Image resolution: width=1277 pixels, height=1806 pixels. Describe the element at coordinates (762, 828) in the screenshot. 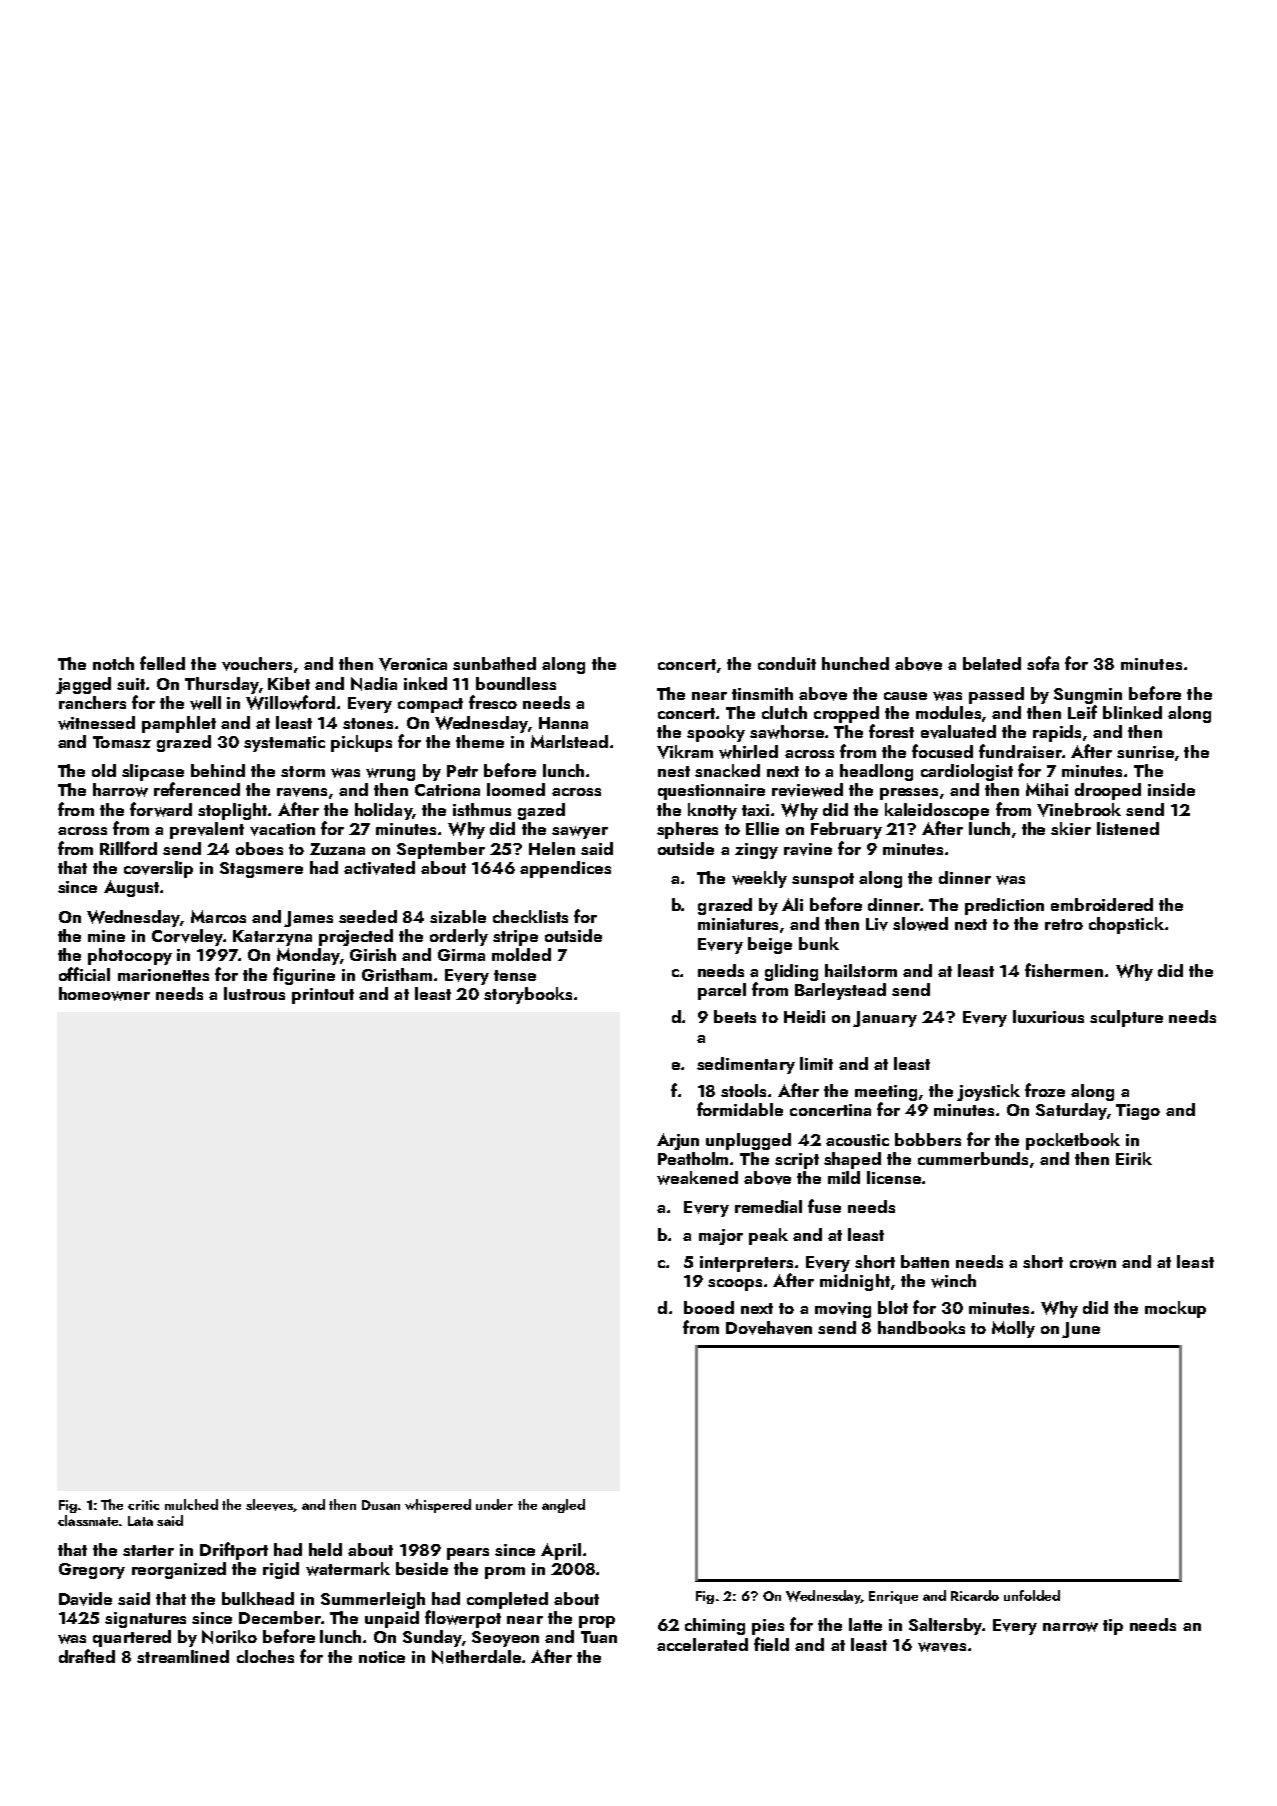

I see `Ellie` at that location.
